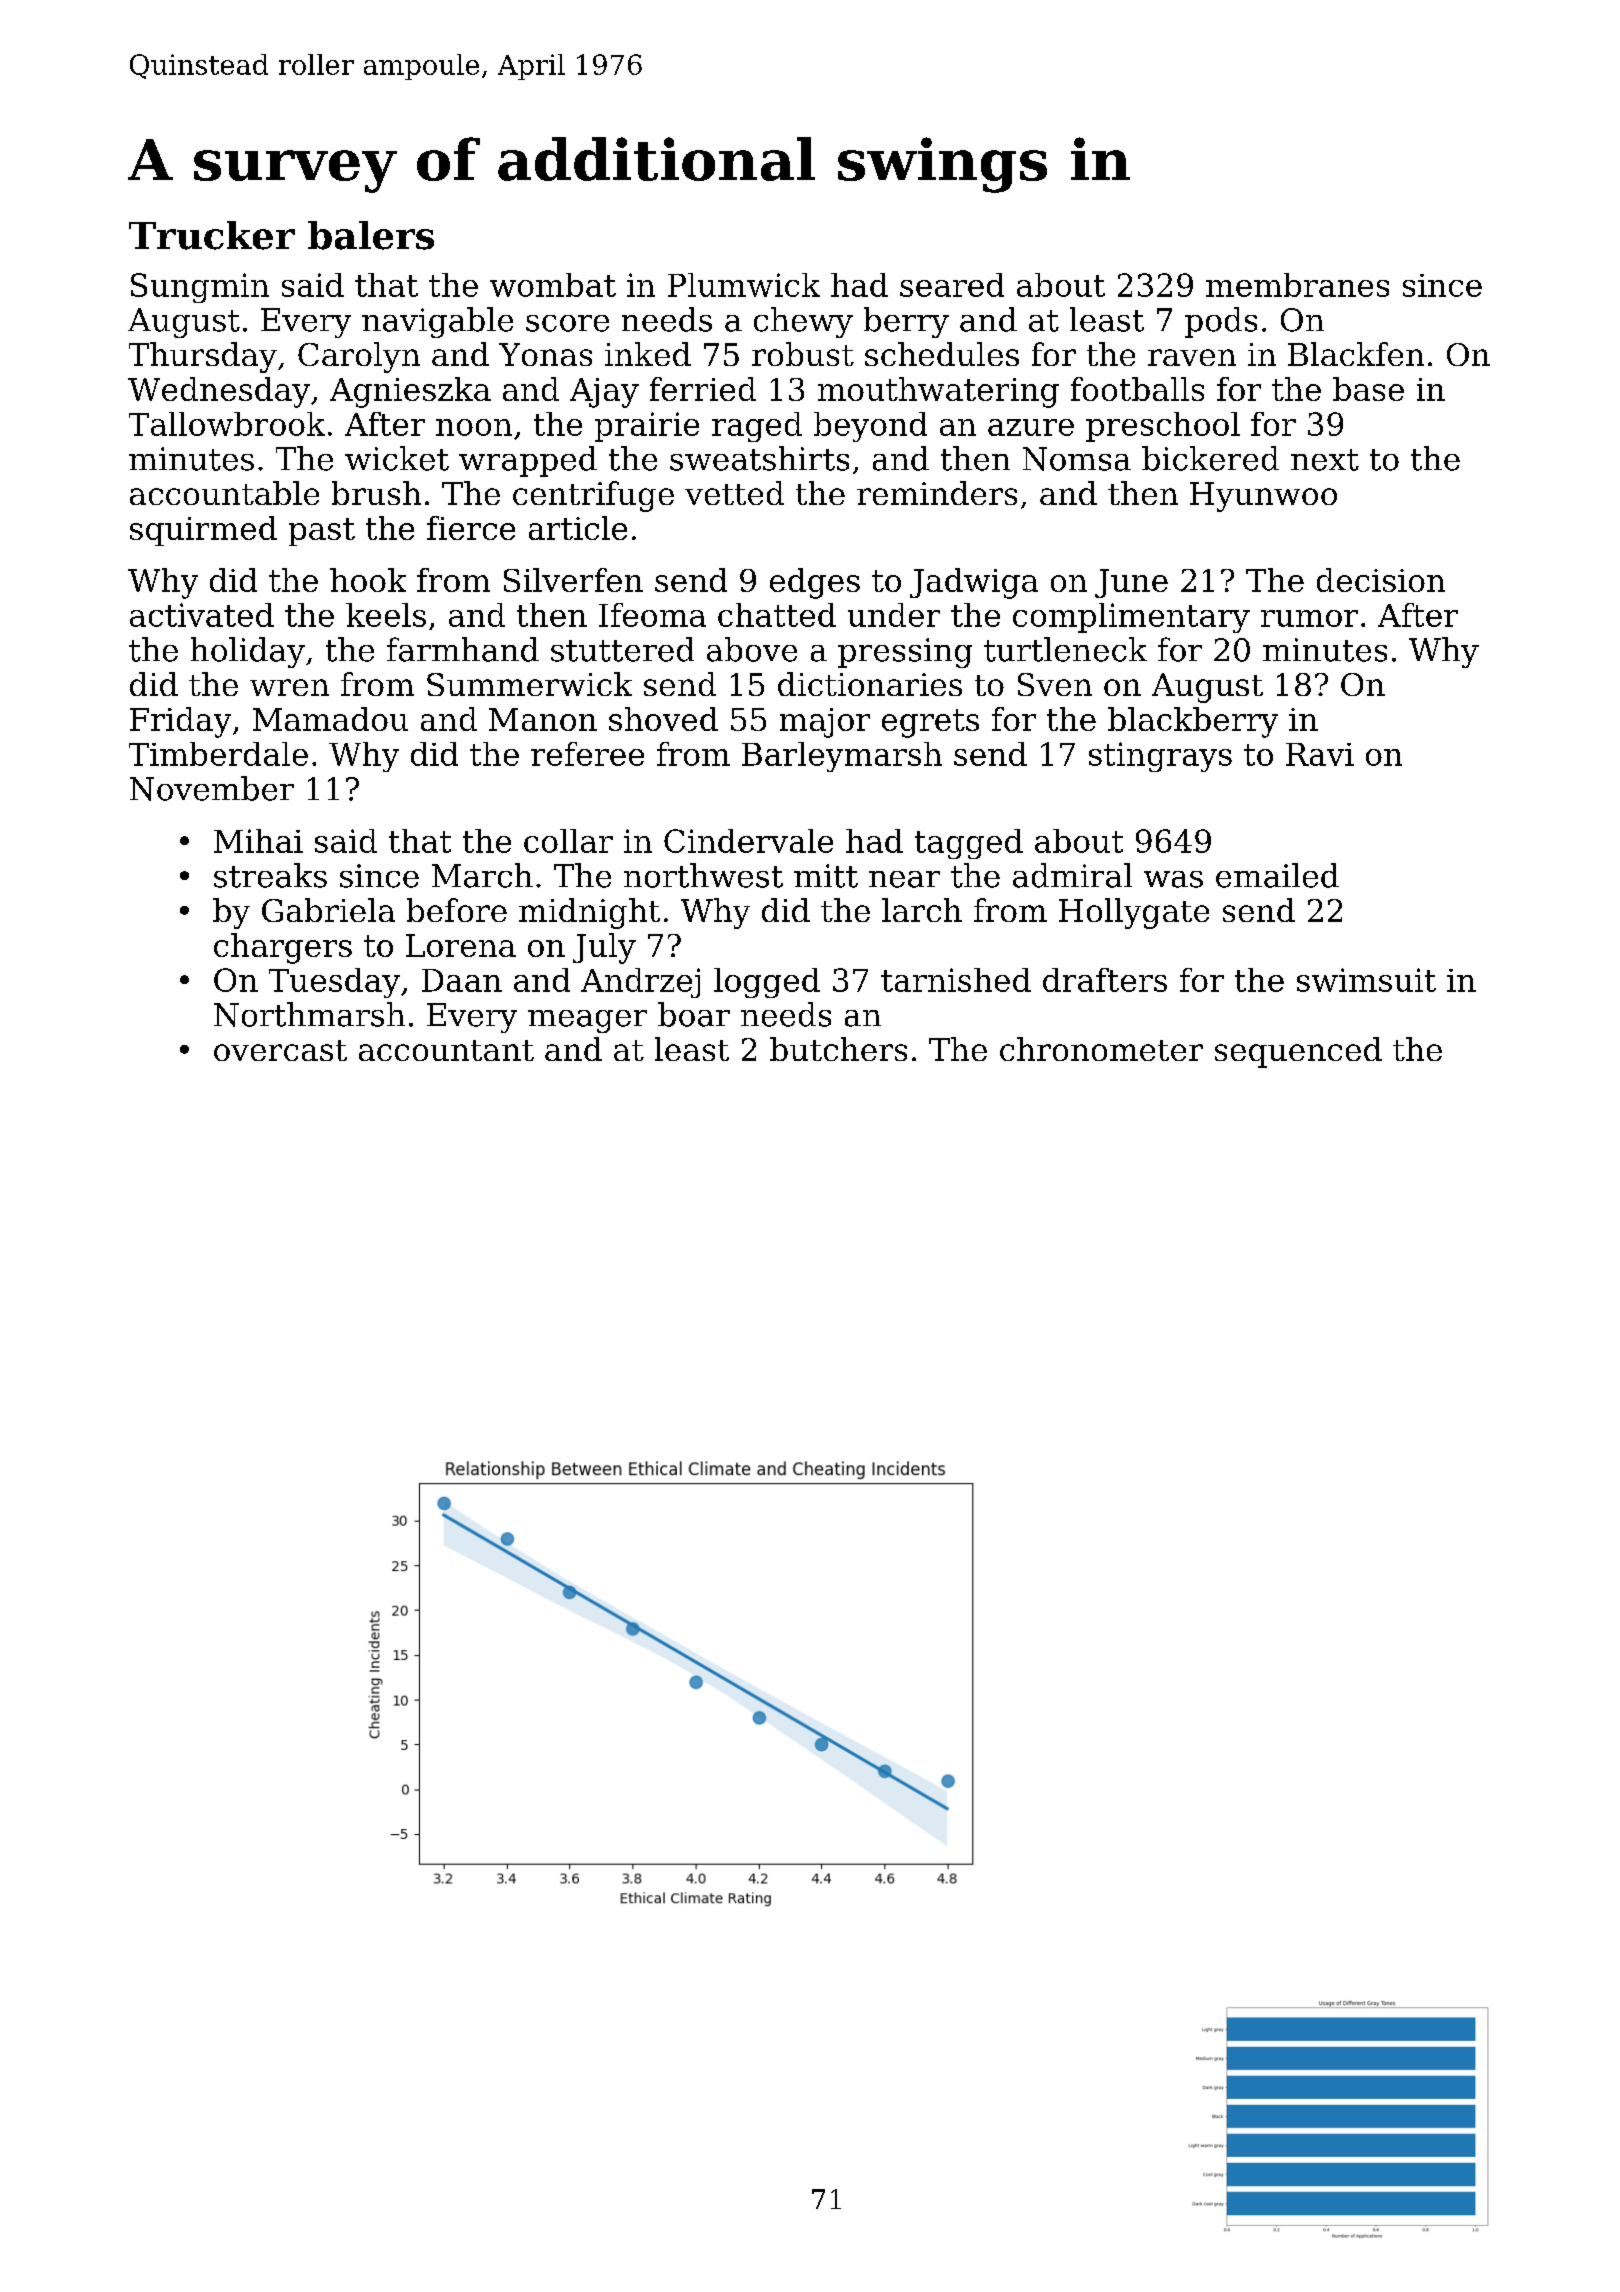 This document has height=2292, width=1620. I want to click on Trucker, so click(212, 235).
